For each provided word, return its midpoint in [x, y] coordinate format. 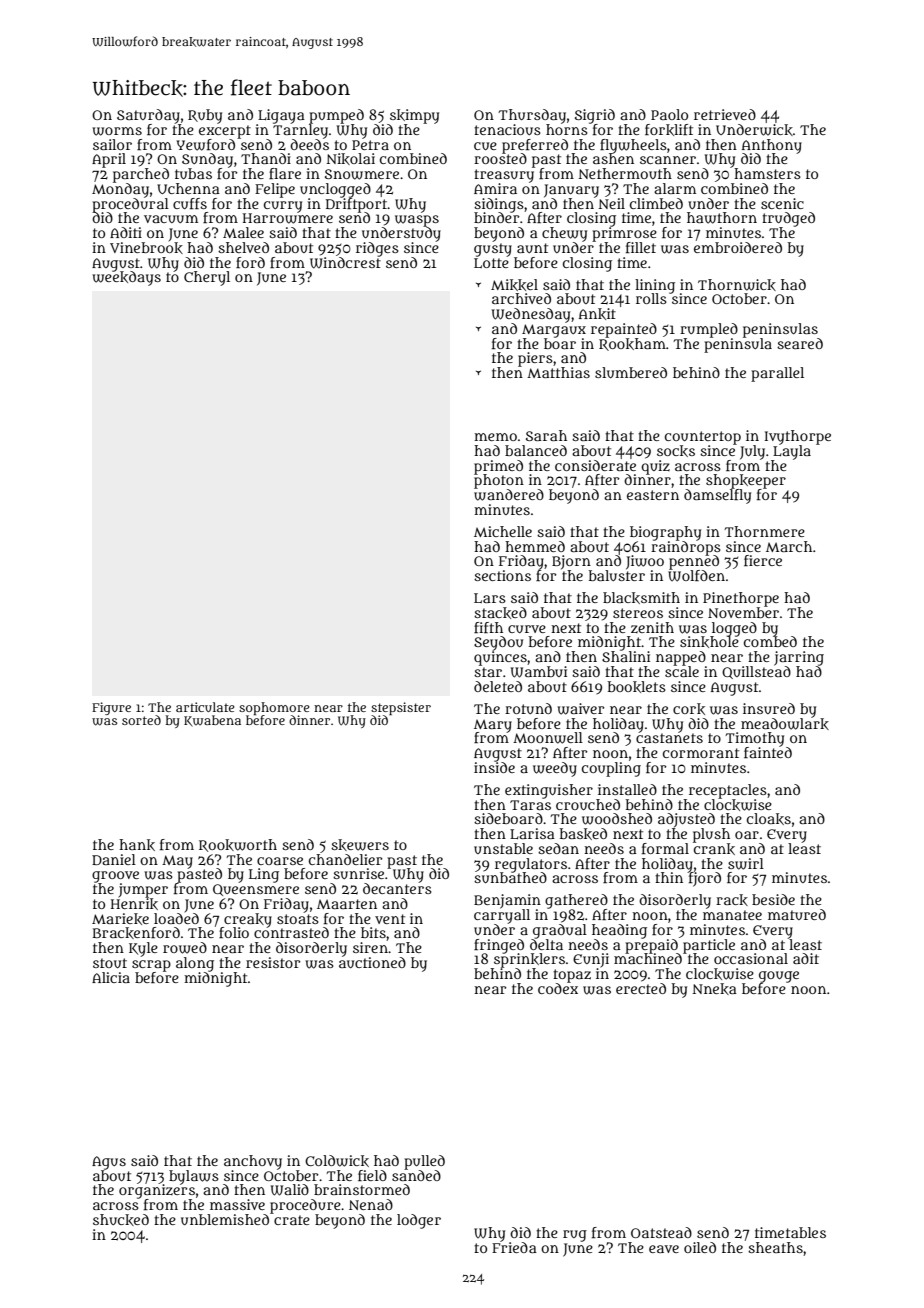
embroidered [738, 247]
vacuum [171, 219]
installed [627, 789]
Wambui [539, 672]
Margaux [554, 331]
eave [664, 1249]
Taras [530, 805]
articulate [205, 707]
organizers [157, 1191]
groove [115, 877]
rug [575, 1236]
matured [797, 914]
